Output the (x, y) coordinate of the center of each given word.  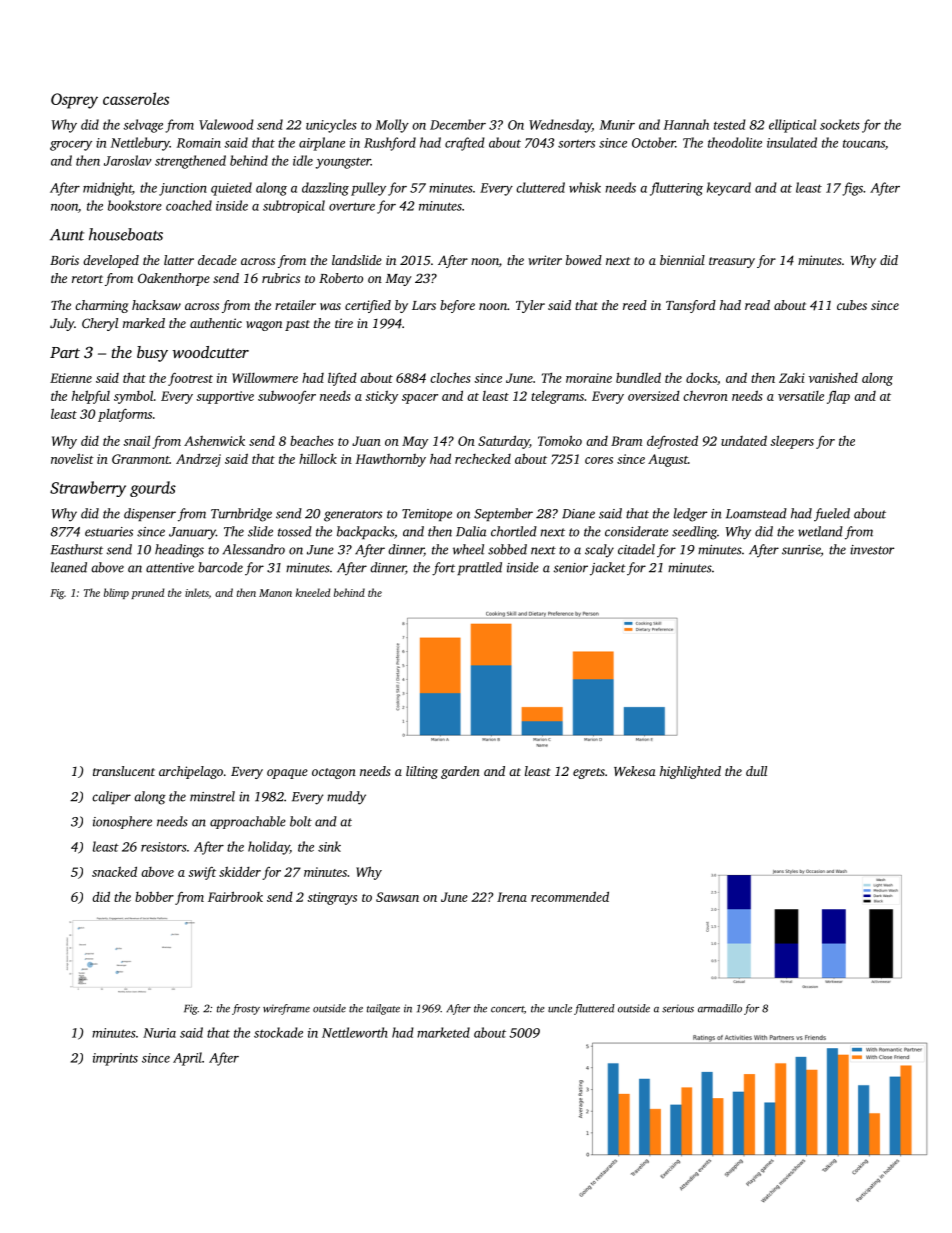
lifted (342, 379)
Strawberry (88, 489)
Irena (512, 897)
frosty (246, 1009)
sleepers (792, 442)
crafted (465, 144)
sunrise (801, 551)
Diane (578, 514)
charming (101, 306)
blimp (116, 593)
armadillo (720, 1008)
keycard (729, 189)
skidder (240, 871)
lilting (422, 772)
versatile (801, 396)
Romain (199, 143)
